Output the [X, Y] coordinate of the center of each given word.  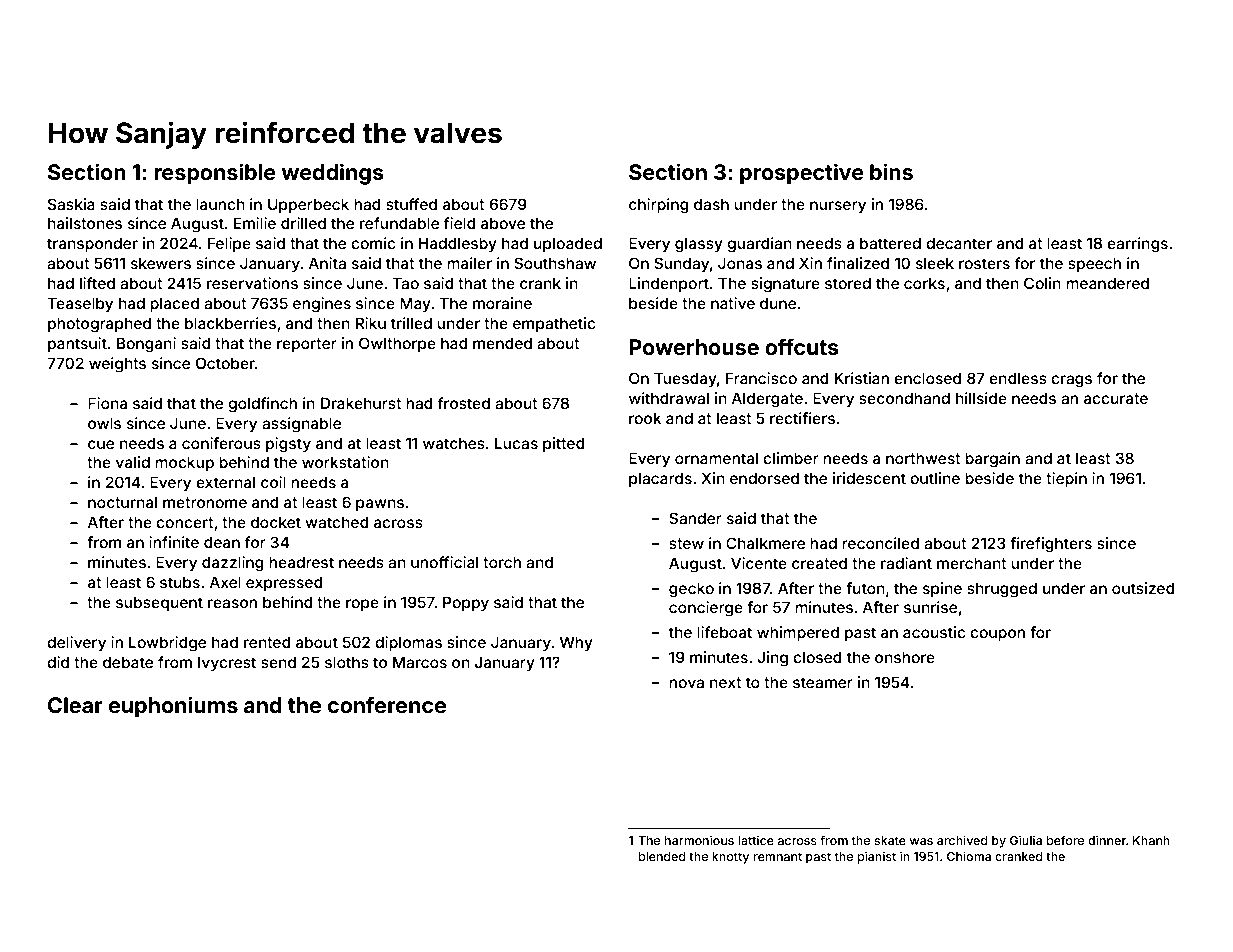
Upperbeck [308, 205]
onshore [905, 657]
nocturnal [122, 502]
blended [662, 856]
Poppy [466, 603]
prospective [802, 174]
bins [891, 171]
